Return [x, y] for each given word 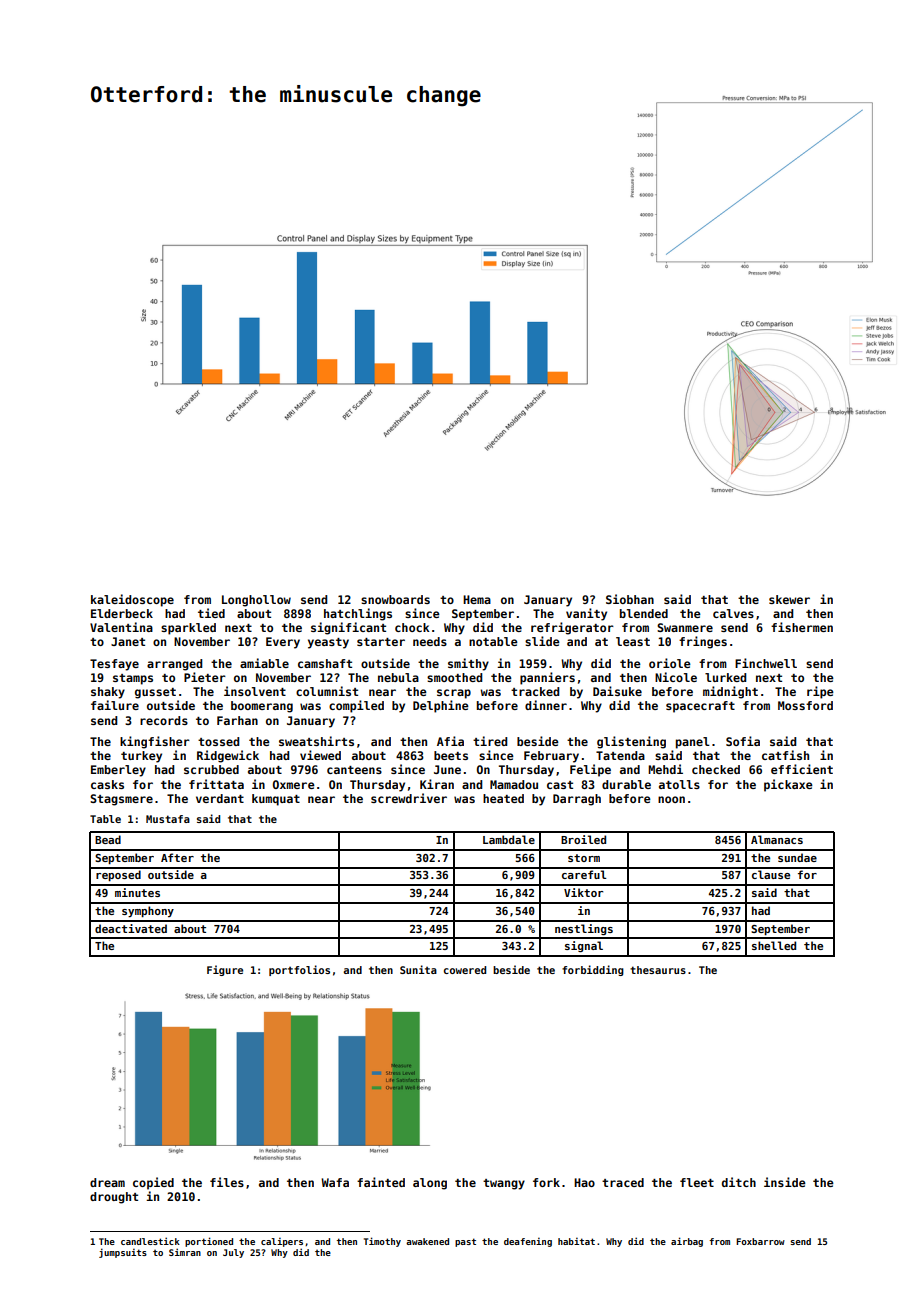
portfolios [299, 970]
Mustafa [168, 819]
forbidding [593, 970]
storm [584, 858]
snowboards [395, 599]
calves [733, 613]
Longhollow [256, 601]
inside [785, 1182]
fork [546, 1182]
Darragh [577, 800]
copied [153, 1183]
